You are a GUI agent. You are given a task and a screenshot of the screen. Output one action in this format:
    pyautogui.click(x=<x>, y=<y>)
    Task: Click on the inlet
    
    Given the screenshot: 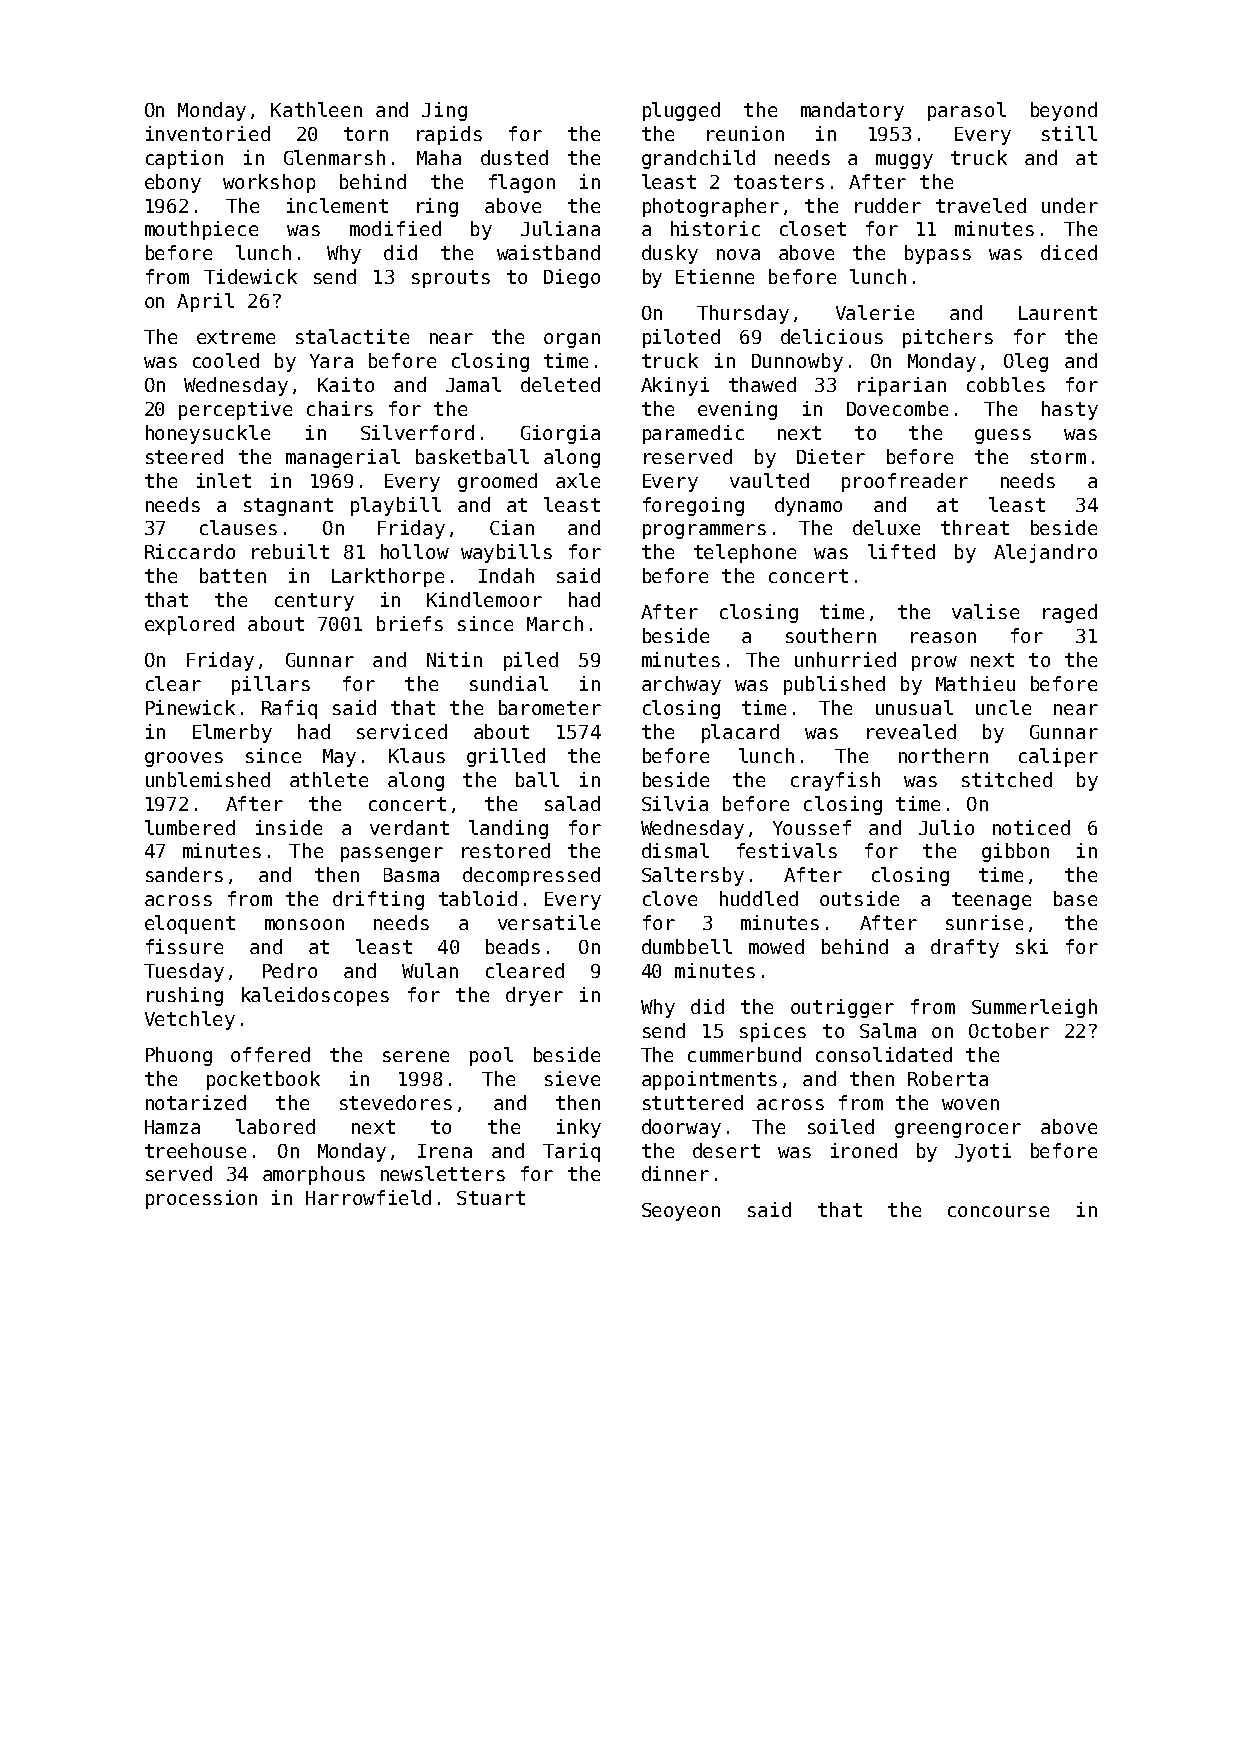 What is the action you would take?
    pyautogui.click(x=224, y=480)
